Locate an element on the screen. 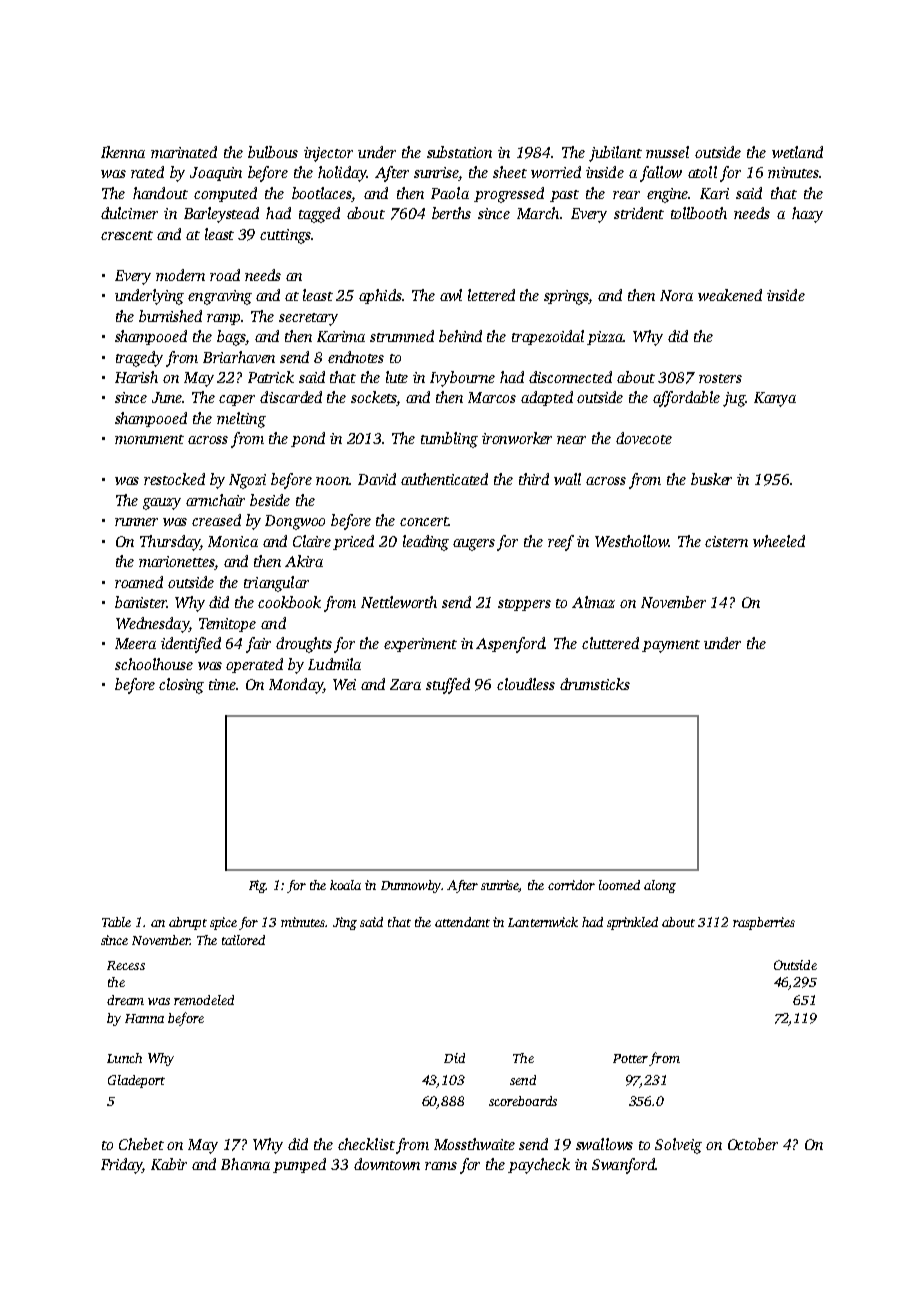 The height and width of the screenshot is (1314, 924). tailored is located at coordinates (243, 940).
